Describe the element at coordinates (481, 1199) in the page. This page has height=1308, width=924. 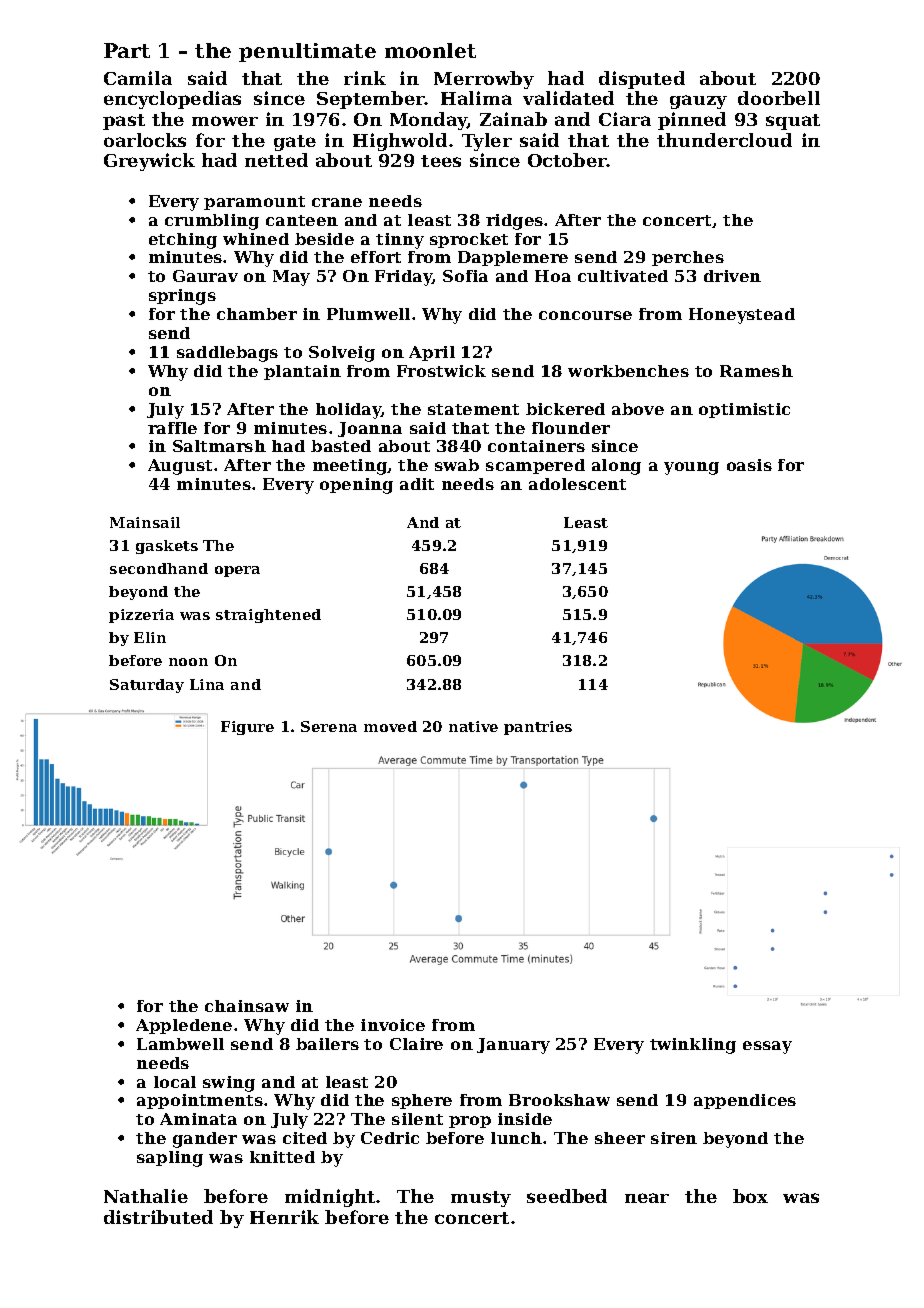
I see `musty` at that location.
